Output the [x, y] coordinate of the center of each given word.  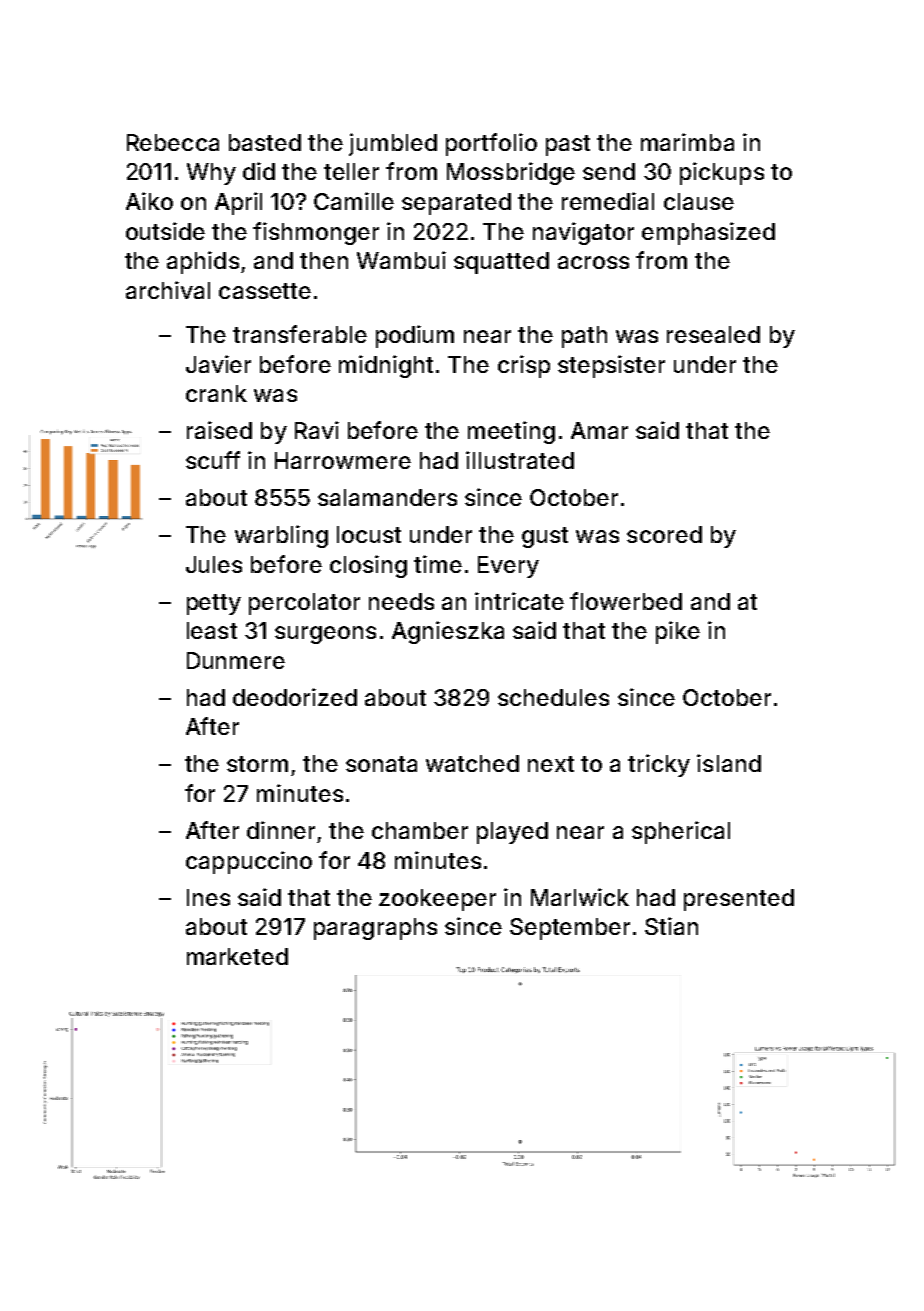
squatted [501, 263]
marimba [687, 142]
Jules [214, 564]
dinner [281, 830]
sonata [381, 764]
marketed [237, 956]
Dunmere [236, 660]
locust [369, 534]
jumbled [393, 144]
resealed [713, 334]
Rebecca [173, 142]
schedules [553, 697]
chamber [420, 830]
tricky [659, 765]
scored [664, 534]
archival [168, 290]
